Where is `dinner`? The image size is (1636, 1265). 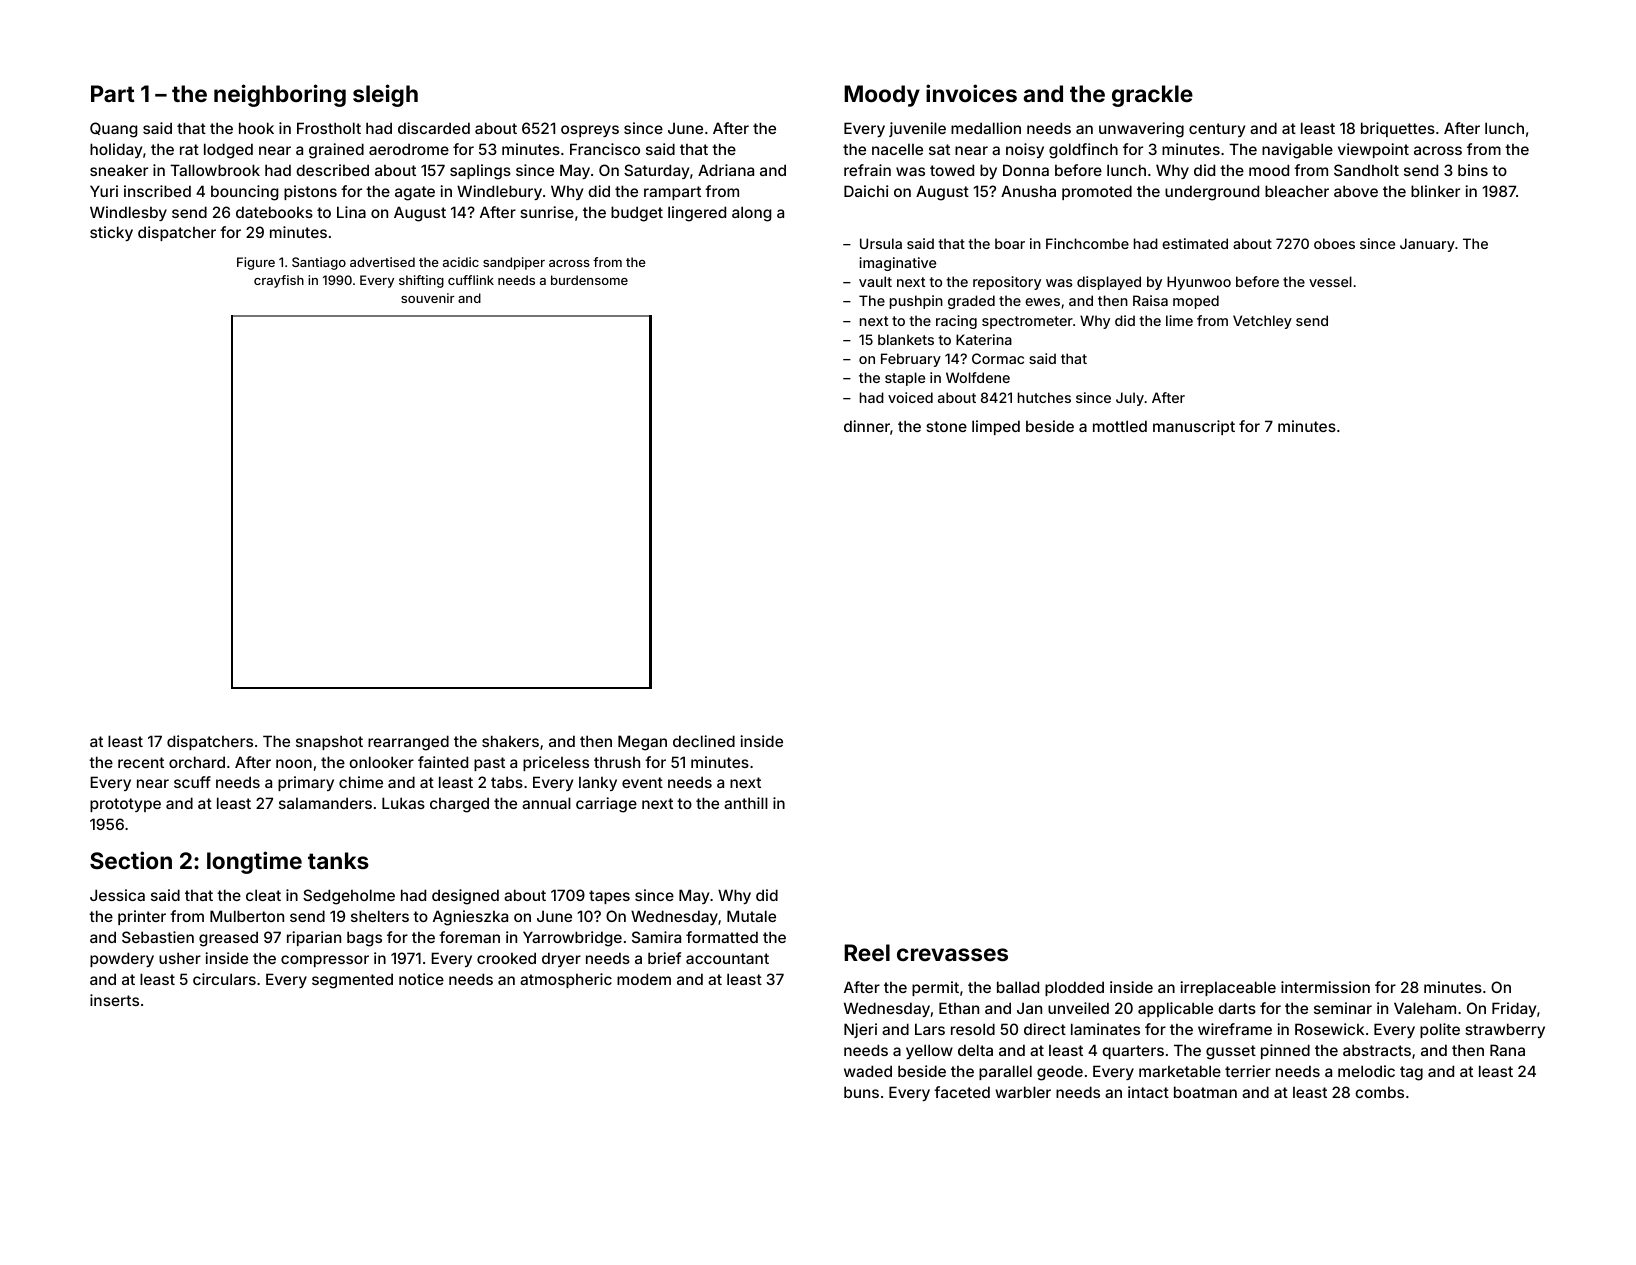
dinner is located at coordinates (867, 426).
